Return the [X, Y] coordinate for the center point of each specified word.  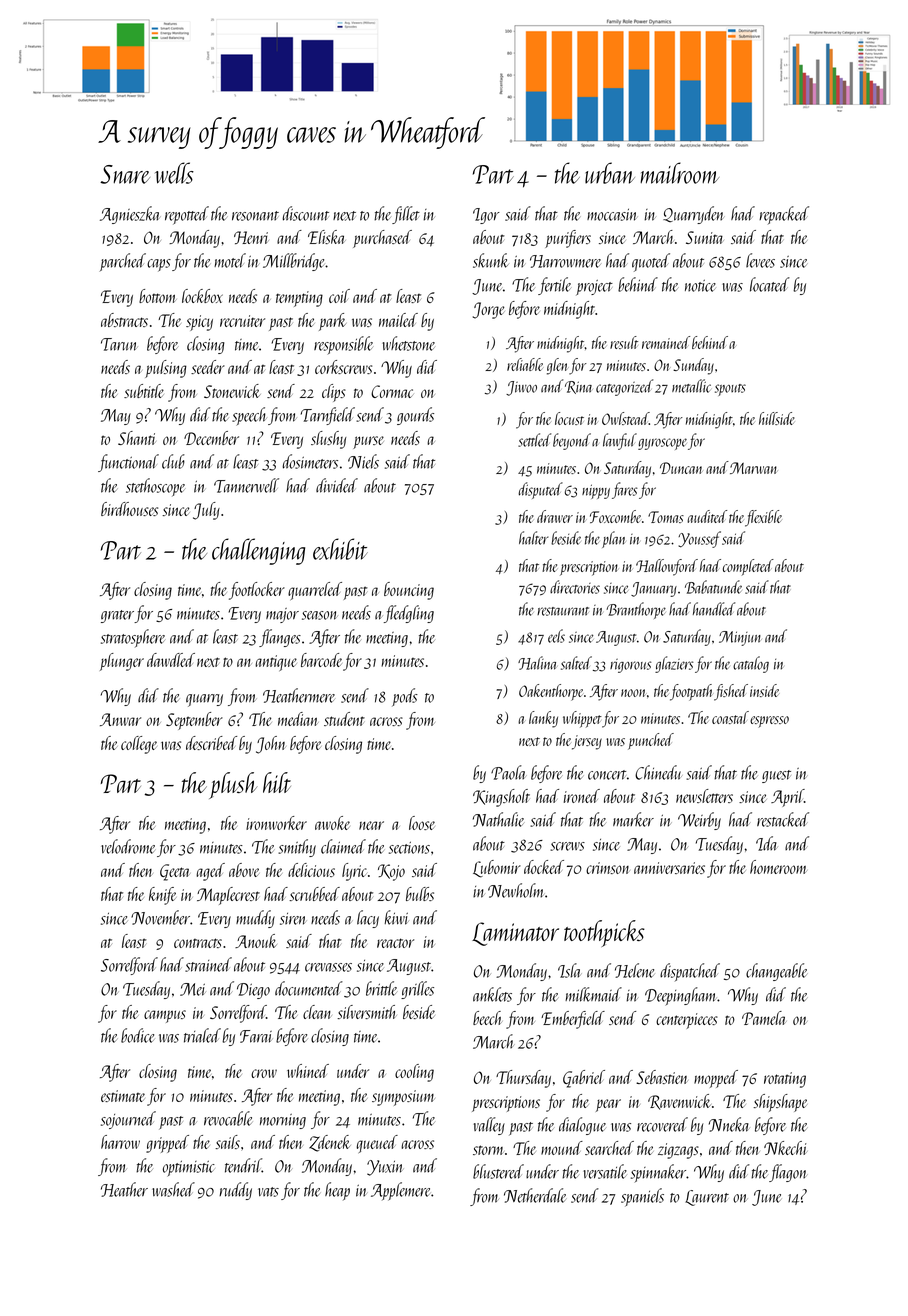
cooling [414, 1073]
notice [700, 286]
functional [128, 463]
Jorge [489, 310]
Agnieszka [129, 215]
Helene [634, 970]
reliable [525, 364]
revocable [228, 1118]
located [770, 284]
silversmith [367, 1012]
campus [165, 1016]
